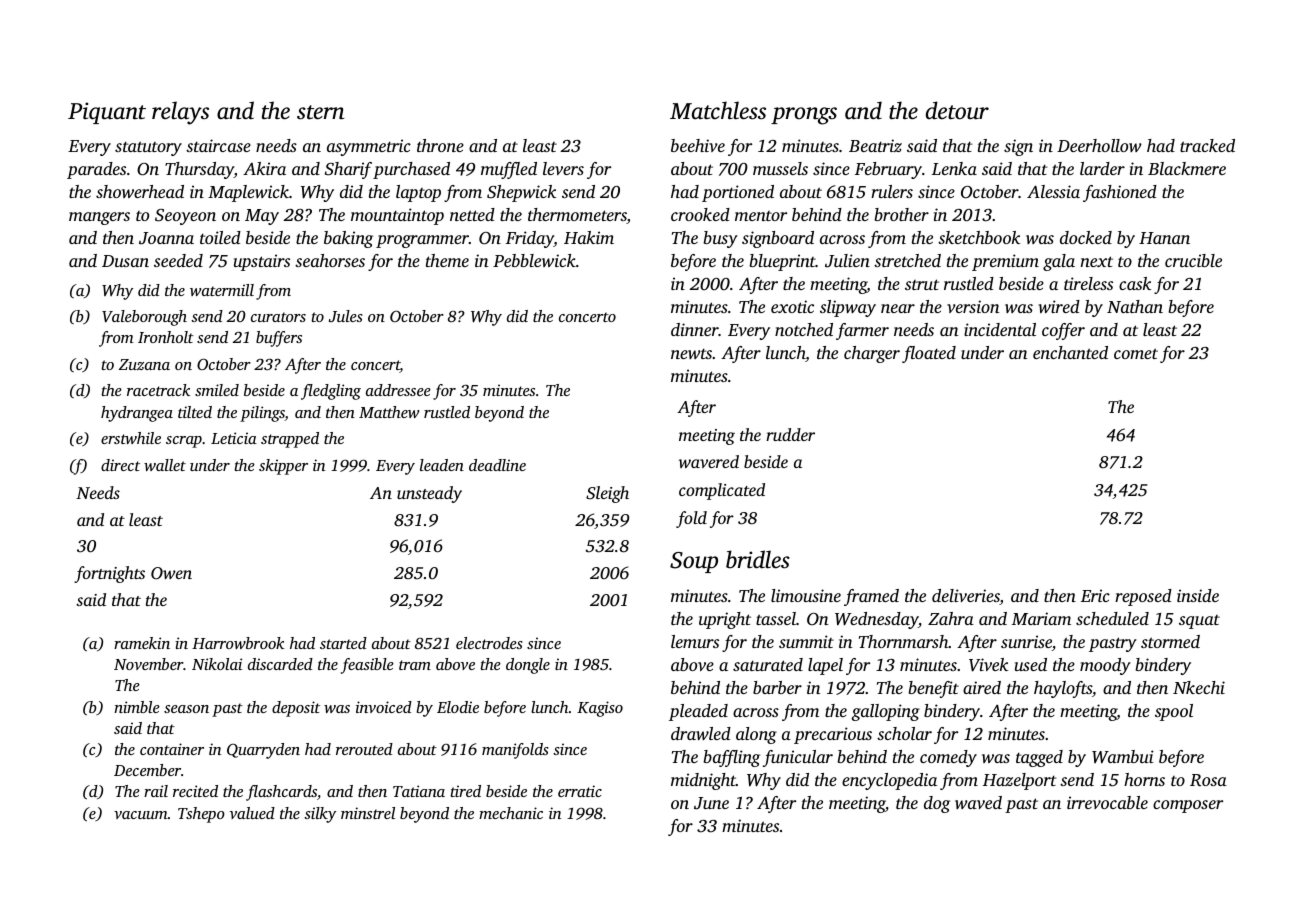 The width and height of the document is (1308, 924). What do you see at coordinates (954, 168) in the document?
I see `Lenka` at bounding box center [954, 168].
